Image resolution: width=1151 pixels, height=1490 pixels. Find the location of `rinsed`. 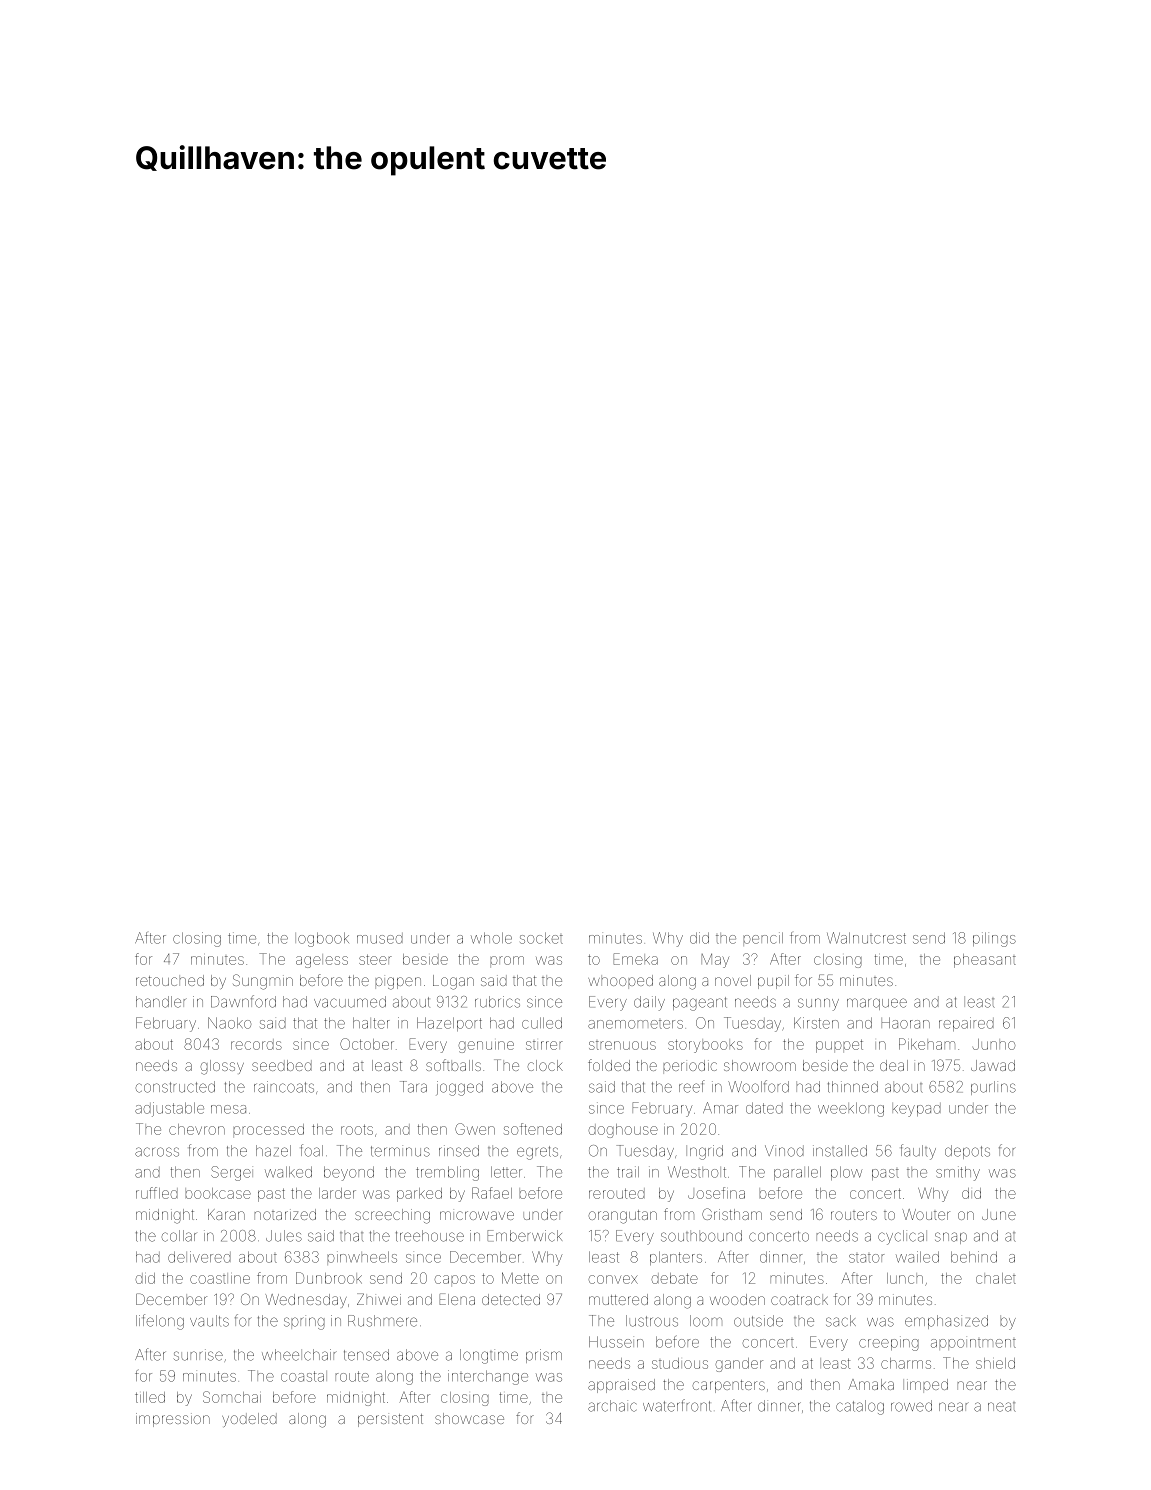

rinsed is located at coordinates (459, 1151).
